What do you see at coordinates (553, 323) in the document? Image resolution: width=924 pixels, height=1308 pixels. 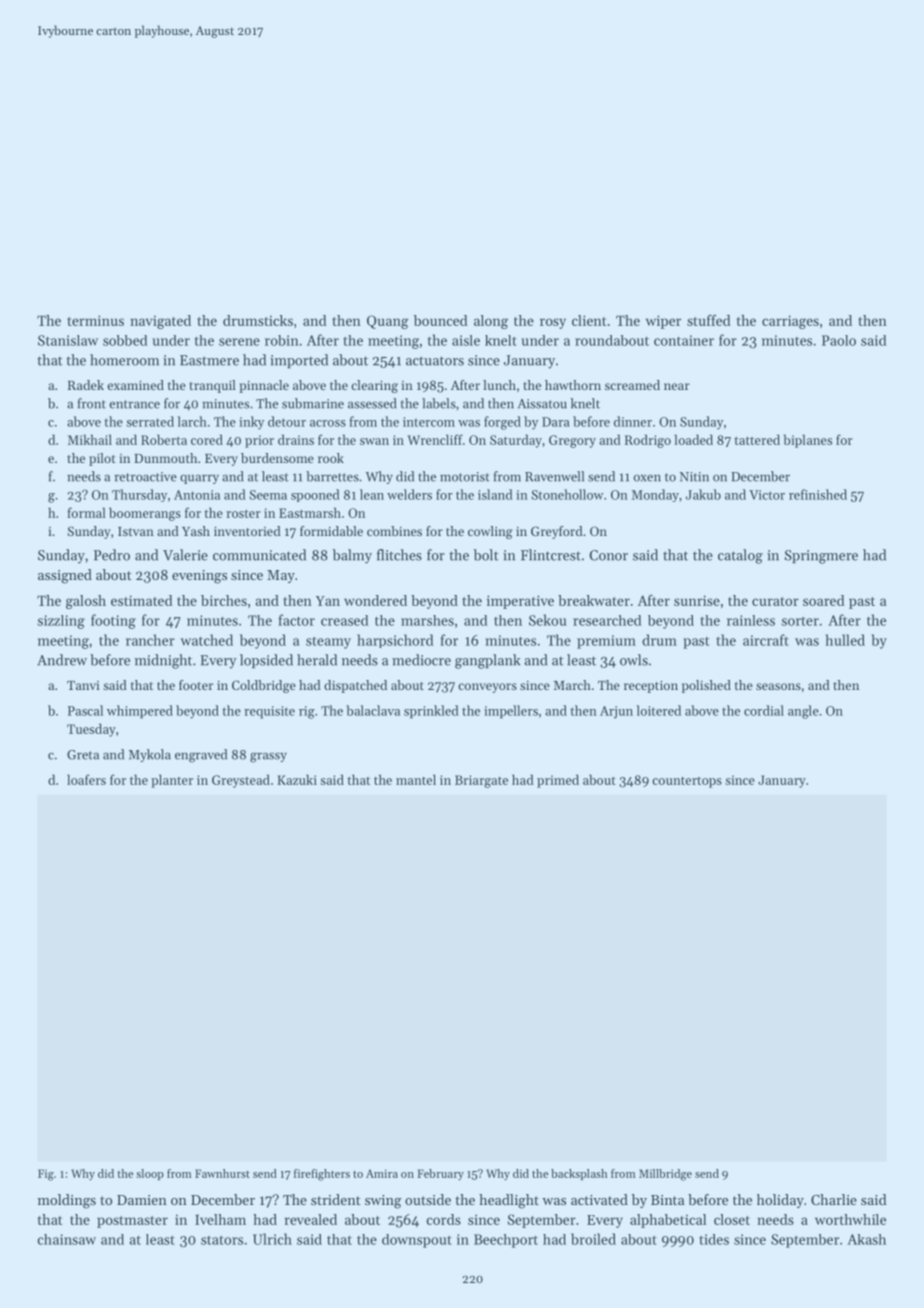 I see `rosy` at bounding box center [553, 323].
